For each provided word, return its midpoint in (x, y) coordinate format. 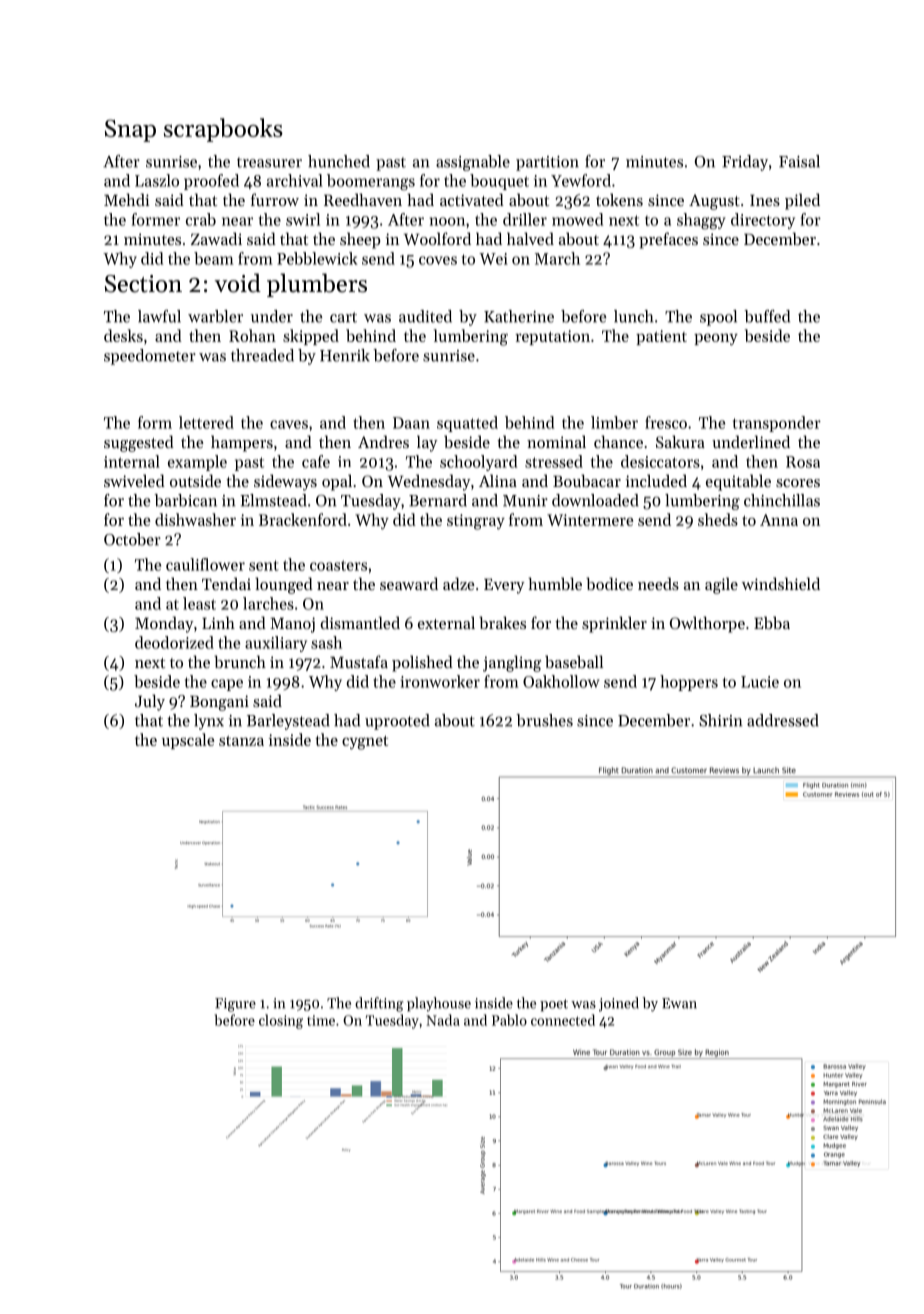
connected (563, 1020)
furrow (275, 199)
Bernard (438, 500)
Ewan (679, 1003)
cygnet (365, 742)
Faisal (799, 161)
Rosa (803, 462)
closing (281, 1021)
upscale (188, 741)
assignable (473, 163)
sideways (285, 482)
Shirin (720, 720)
